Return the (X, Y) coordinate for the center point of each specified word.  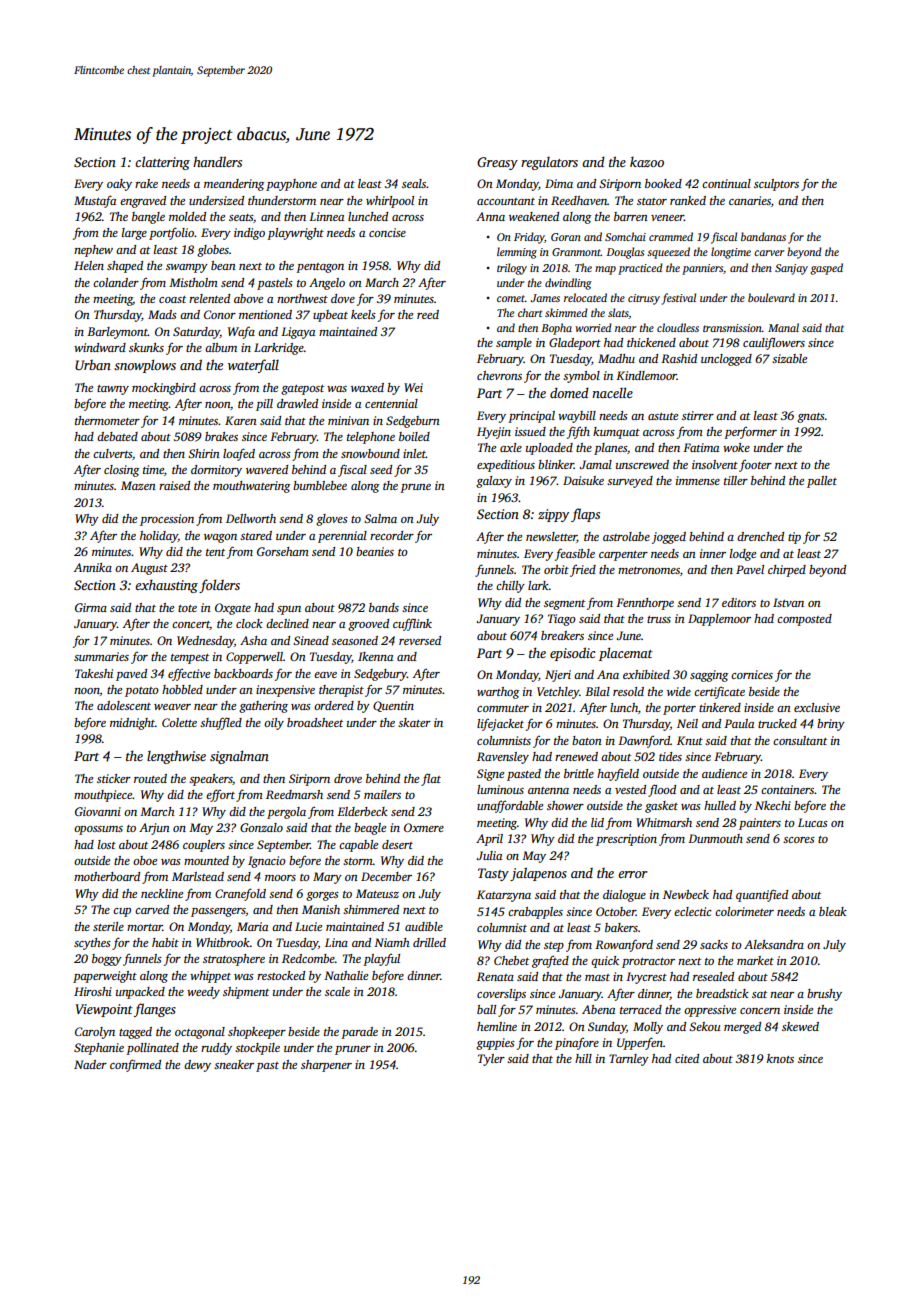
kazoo (647, 161)
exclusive (817, 707)
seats (241, 217)
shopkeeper (257, 1033)
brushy (824, 995)
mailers (382, 794)
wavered (267, 469)
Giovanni (98, 811)
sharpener (326, 1066)
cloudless (678, 327)
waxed (367, 387)
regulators (549, 163)
